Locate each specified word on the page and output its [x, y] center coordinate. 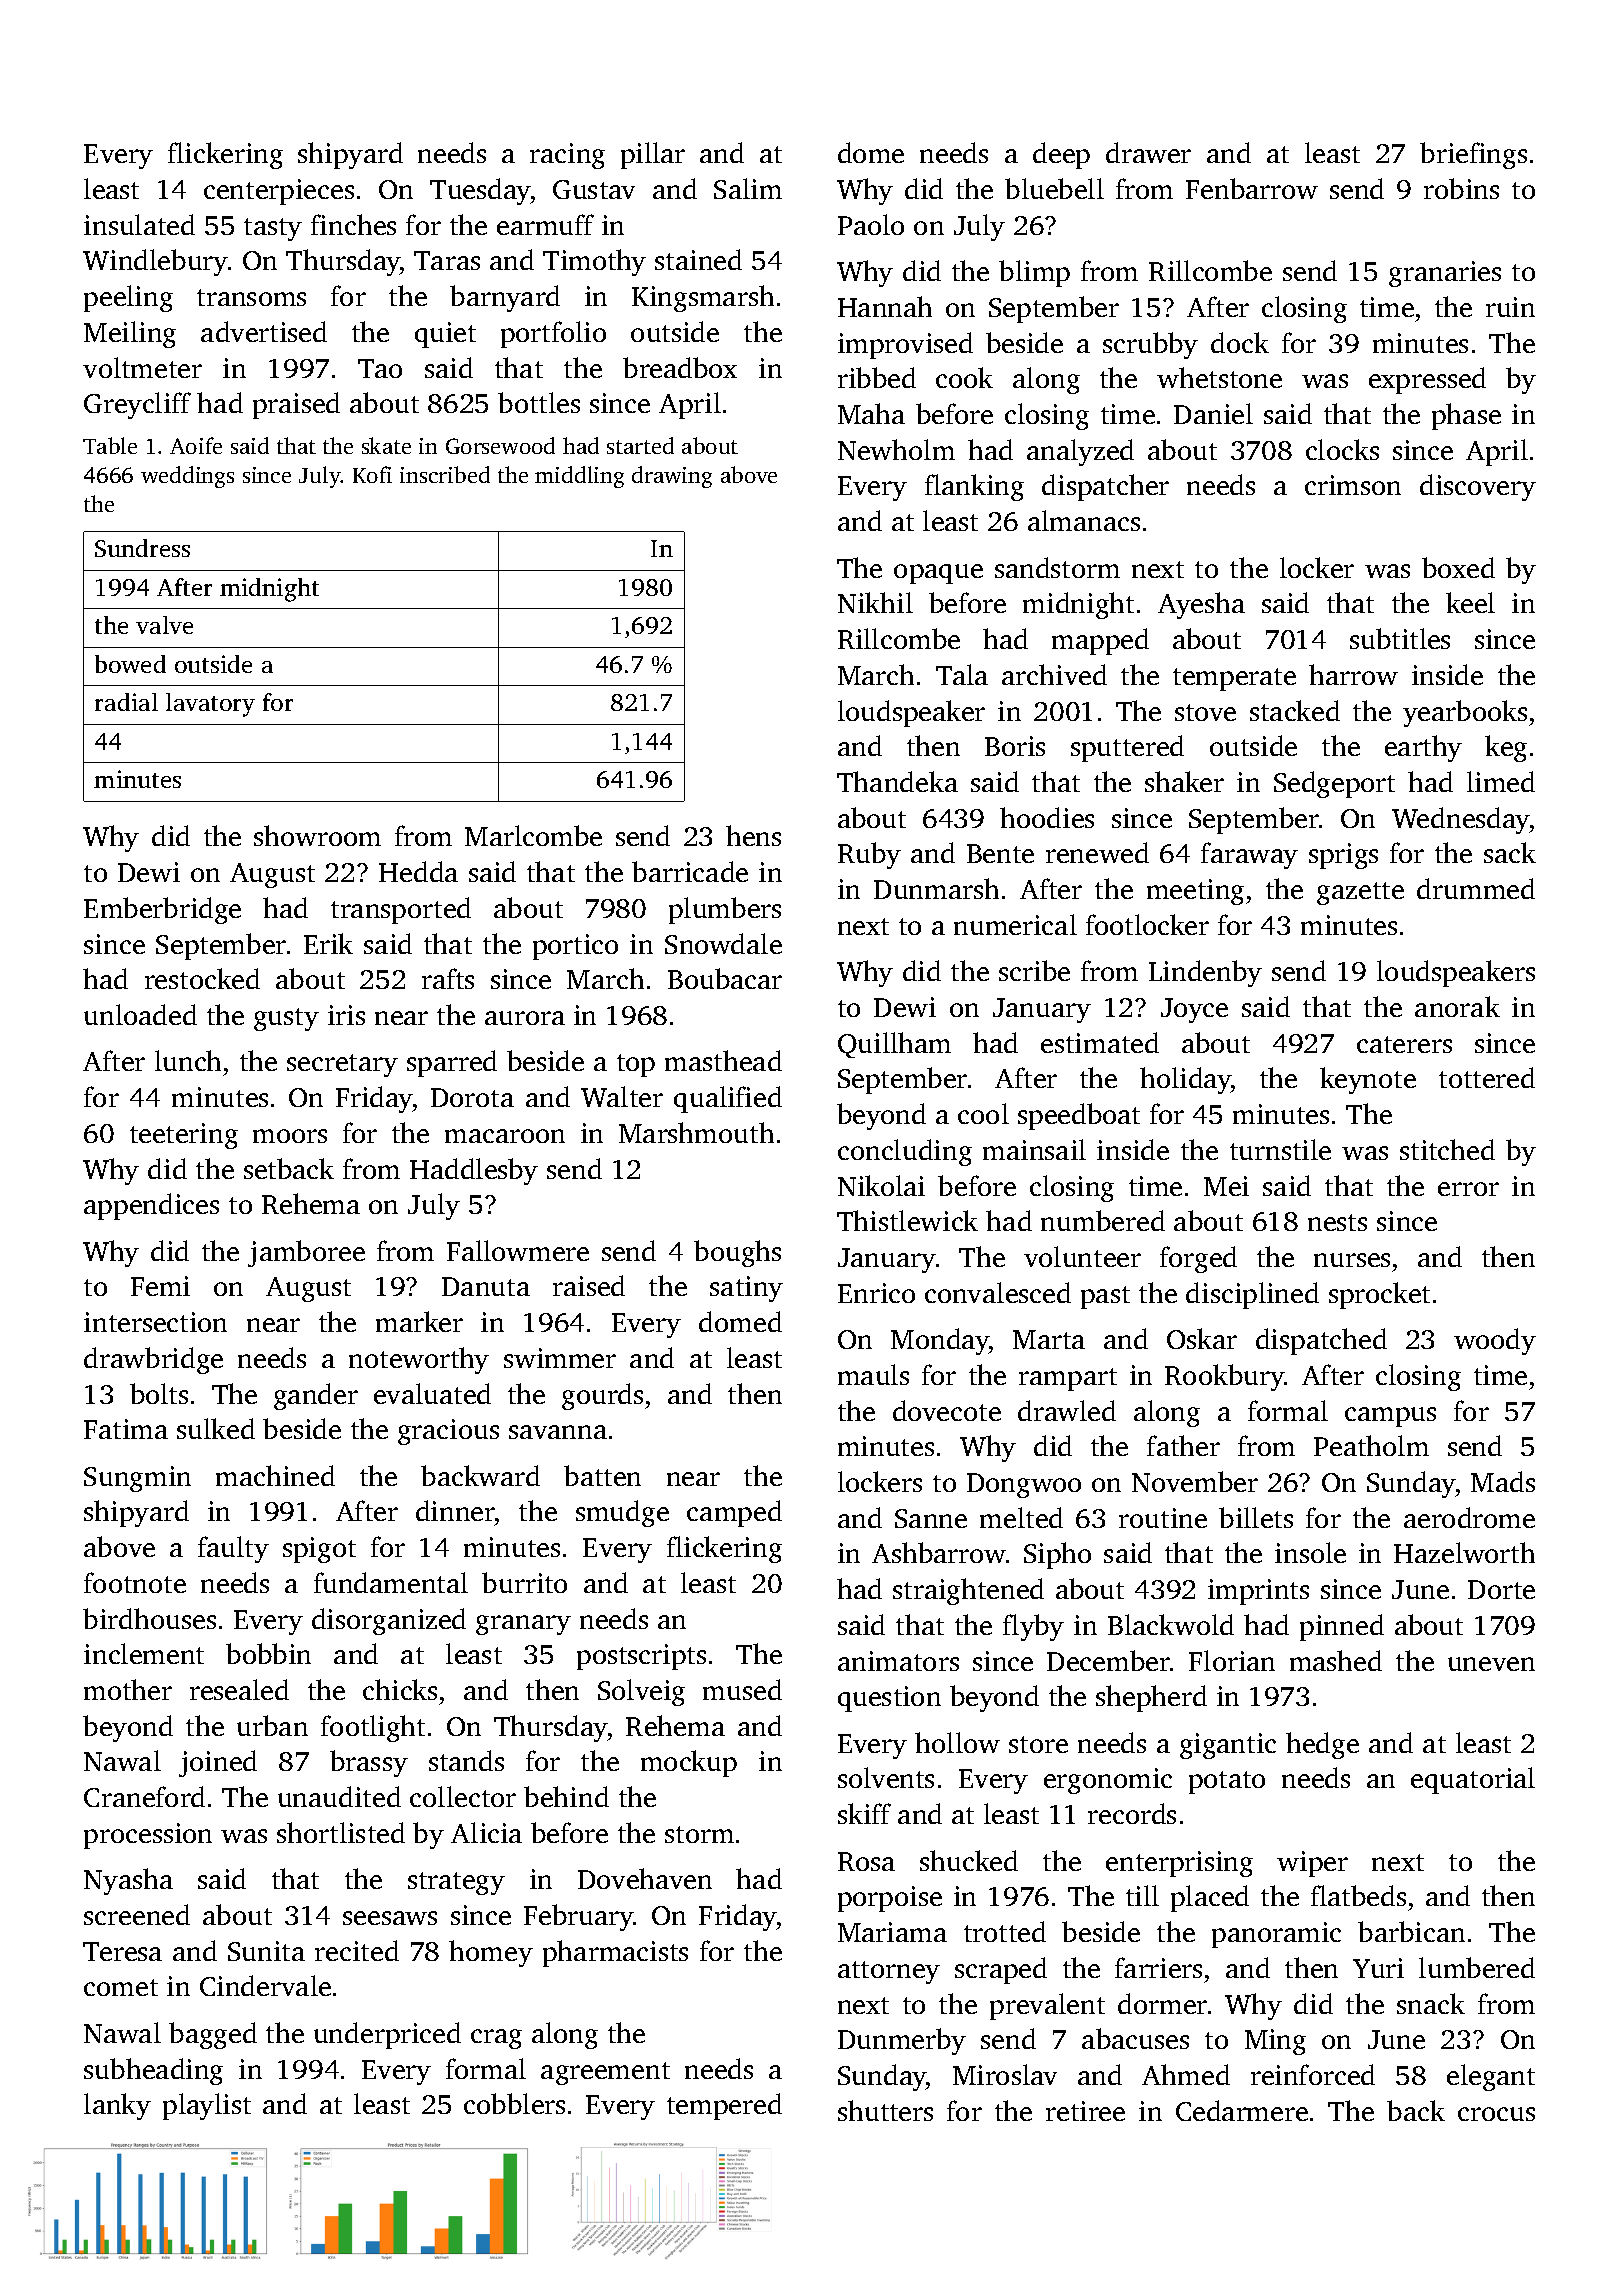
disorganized [389, 1621]
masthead [723, 1060]
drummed [1476, 888]
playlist [207, 2106]
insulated [139, 224]
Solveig [641, 1692]
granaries [1445, 274]
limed [1501, 781]
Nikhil [875, 602]
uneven [1491, 1664]
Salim [748, 188]
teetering [184, 1136]
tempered [724, 2106]
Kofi [372, 474]
